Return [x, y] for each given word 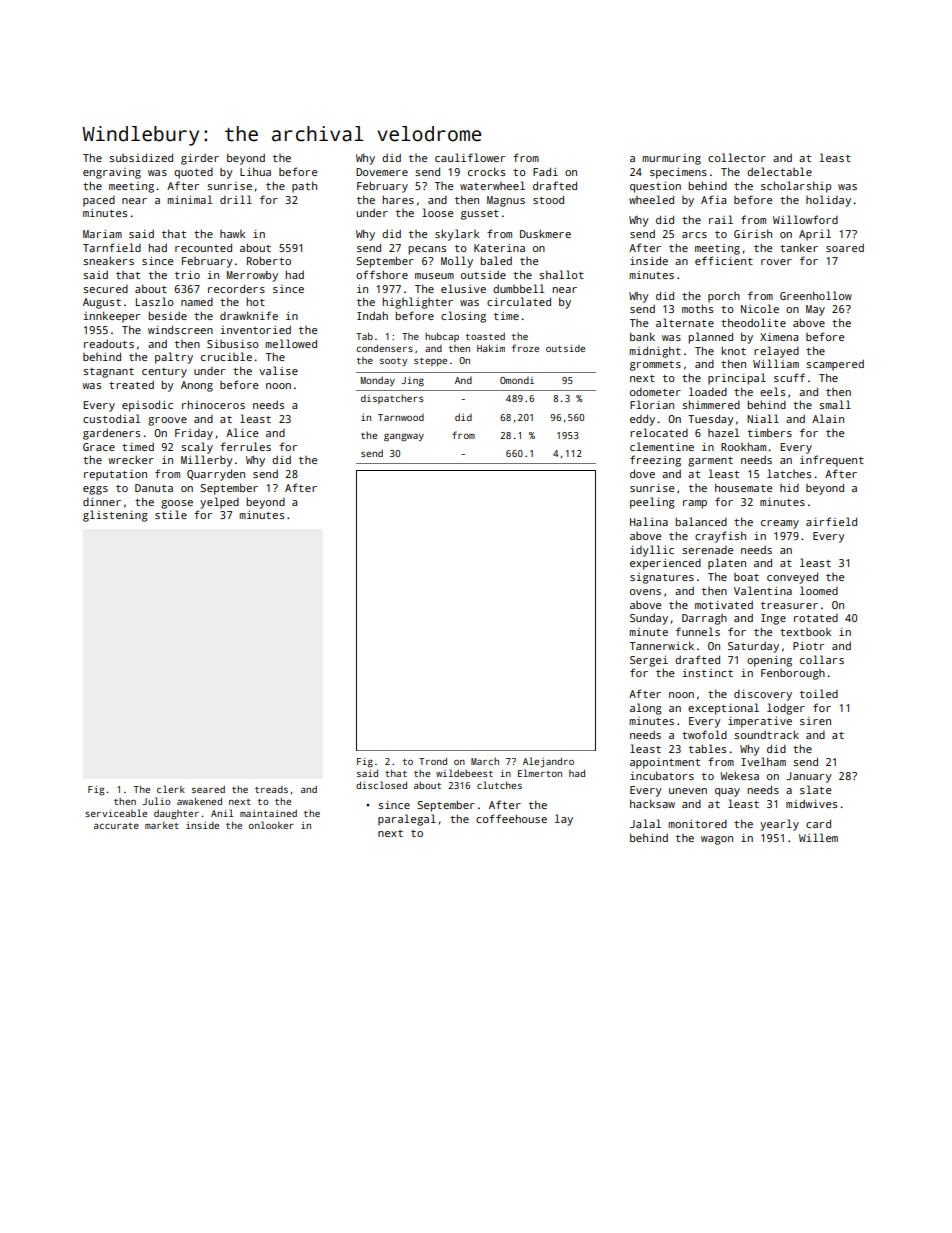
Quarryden [216, 475]
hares [398, 199]
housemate [743, 487]
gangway [404, 437]
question [655, 187]
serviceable [116, 813]
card [818, 823]
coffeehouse [511, 818]
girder [200, 159]
